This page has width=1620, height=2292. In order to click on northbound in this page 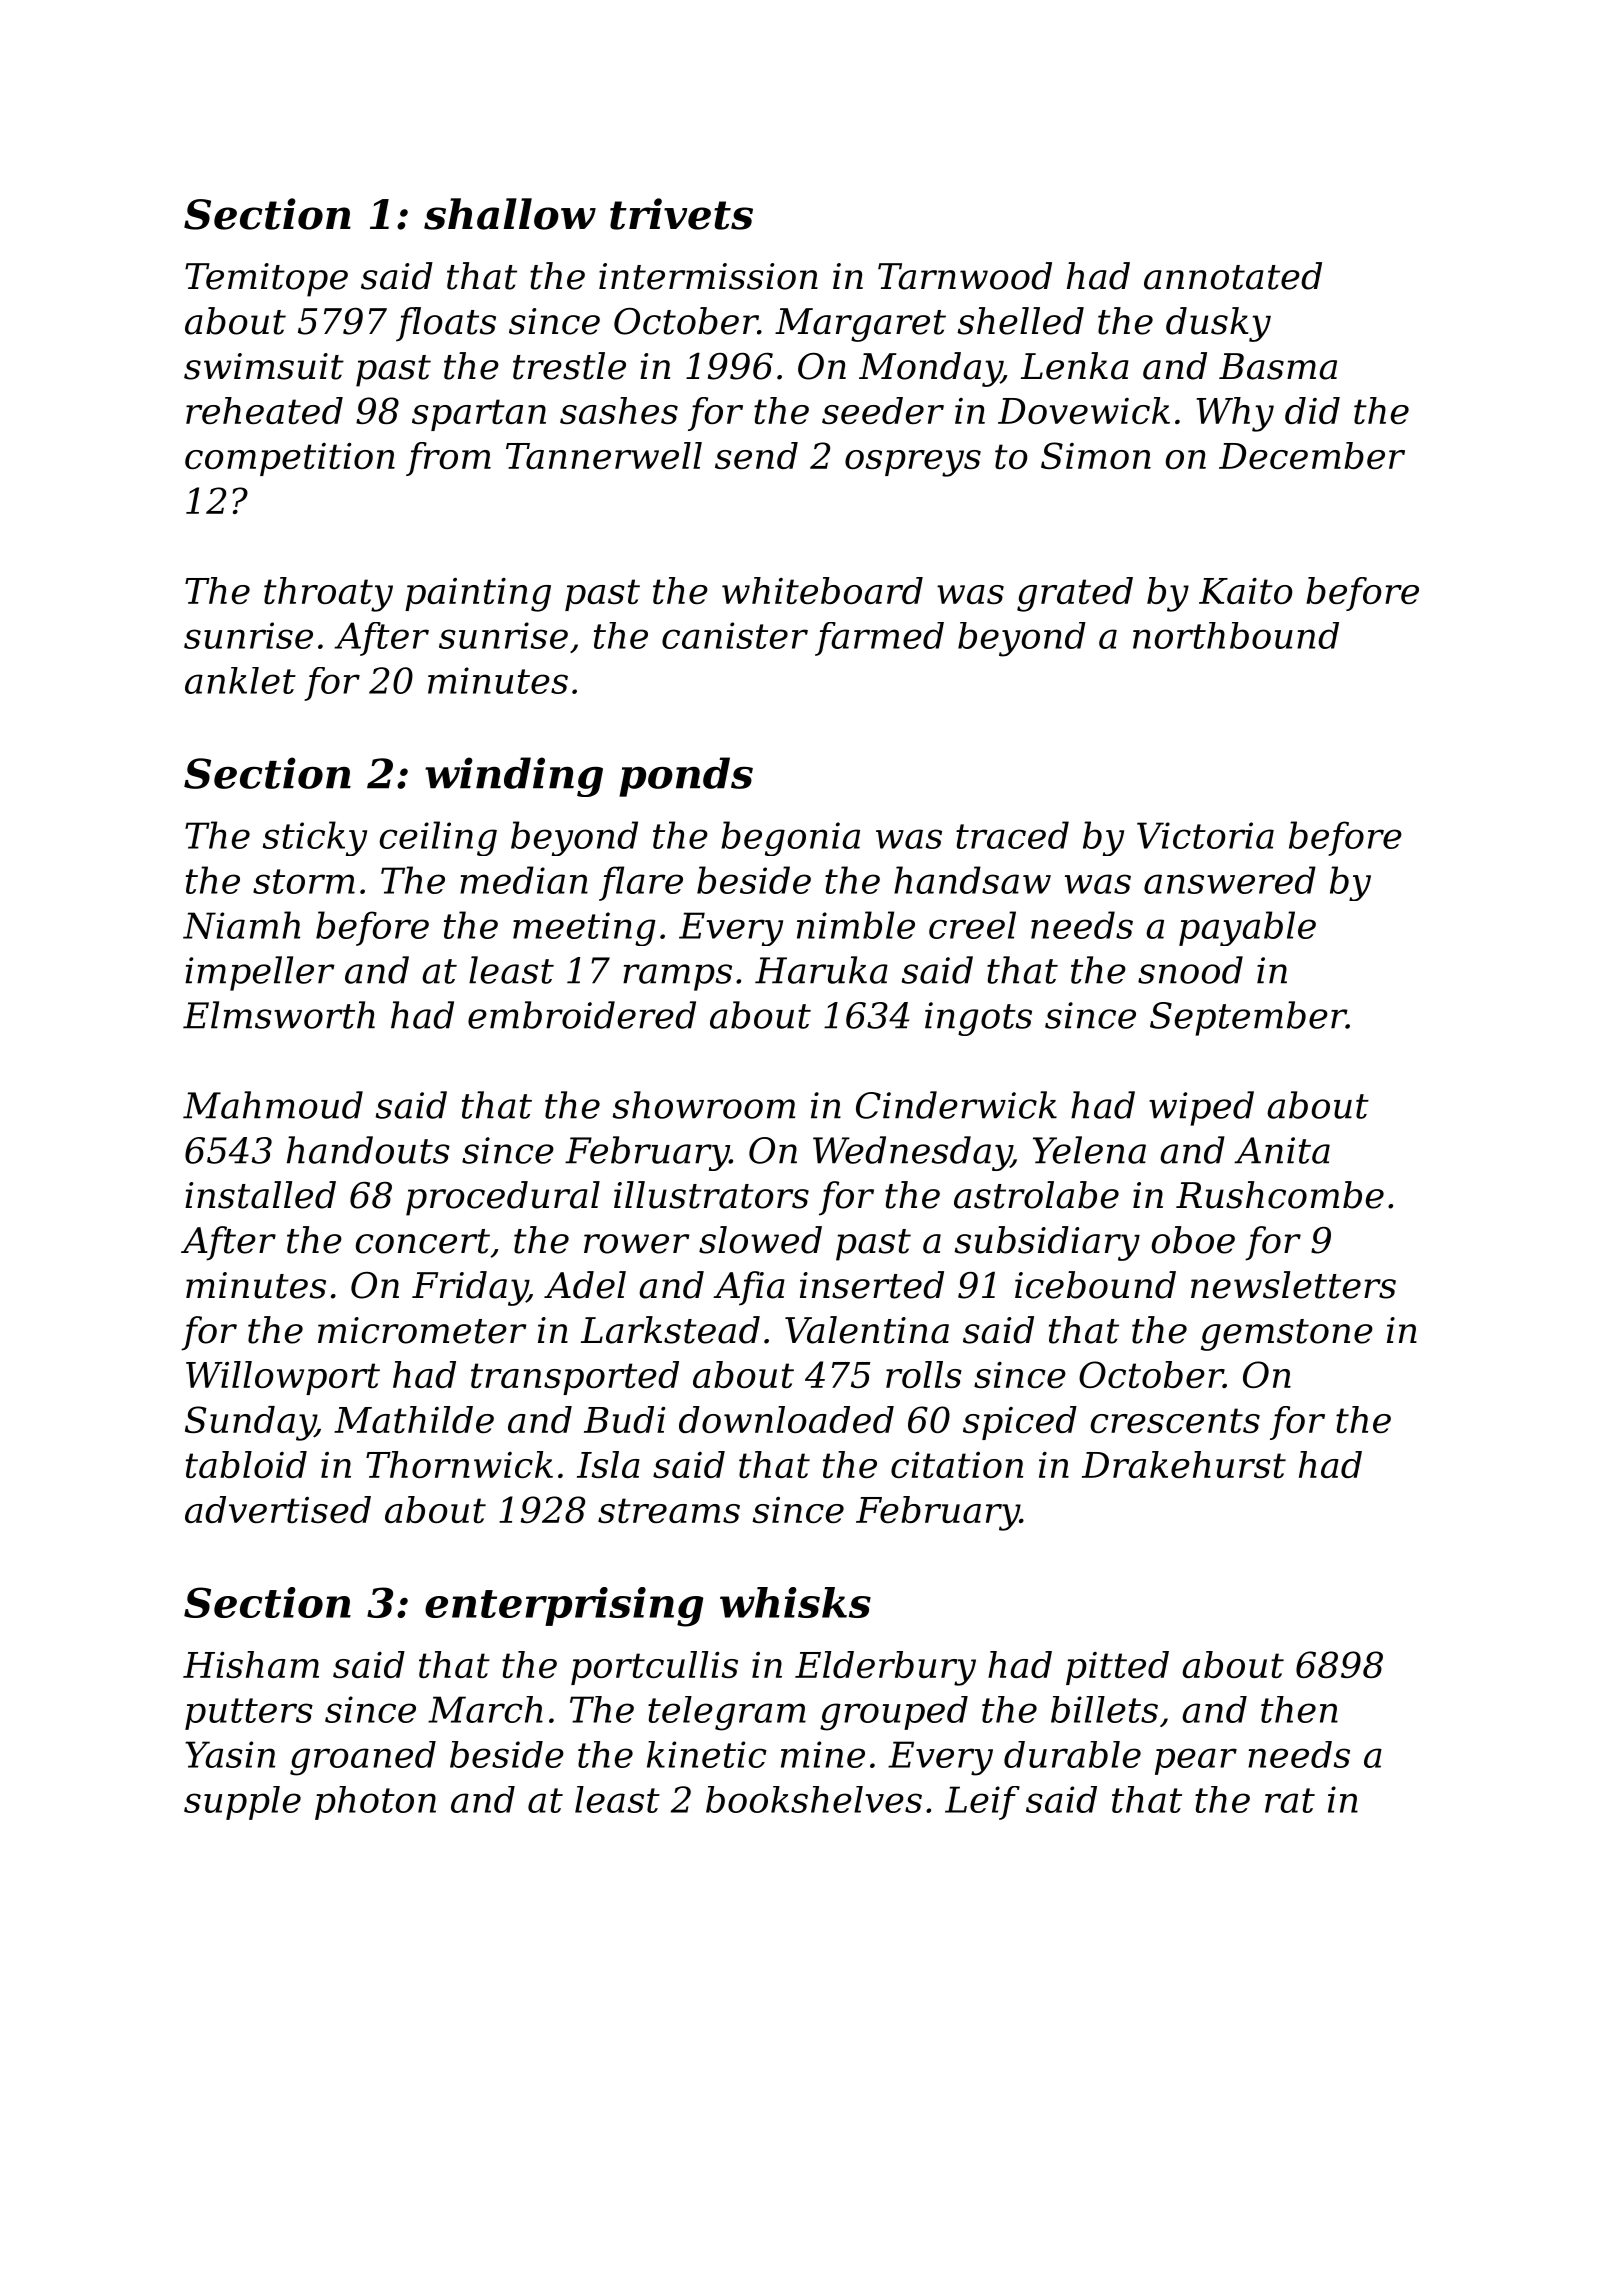, I will do `click(1236, 635)`.
